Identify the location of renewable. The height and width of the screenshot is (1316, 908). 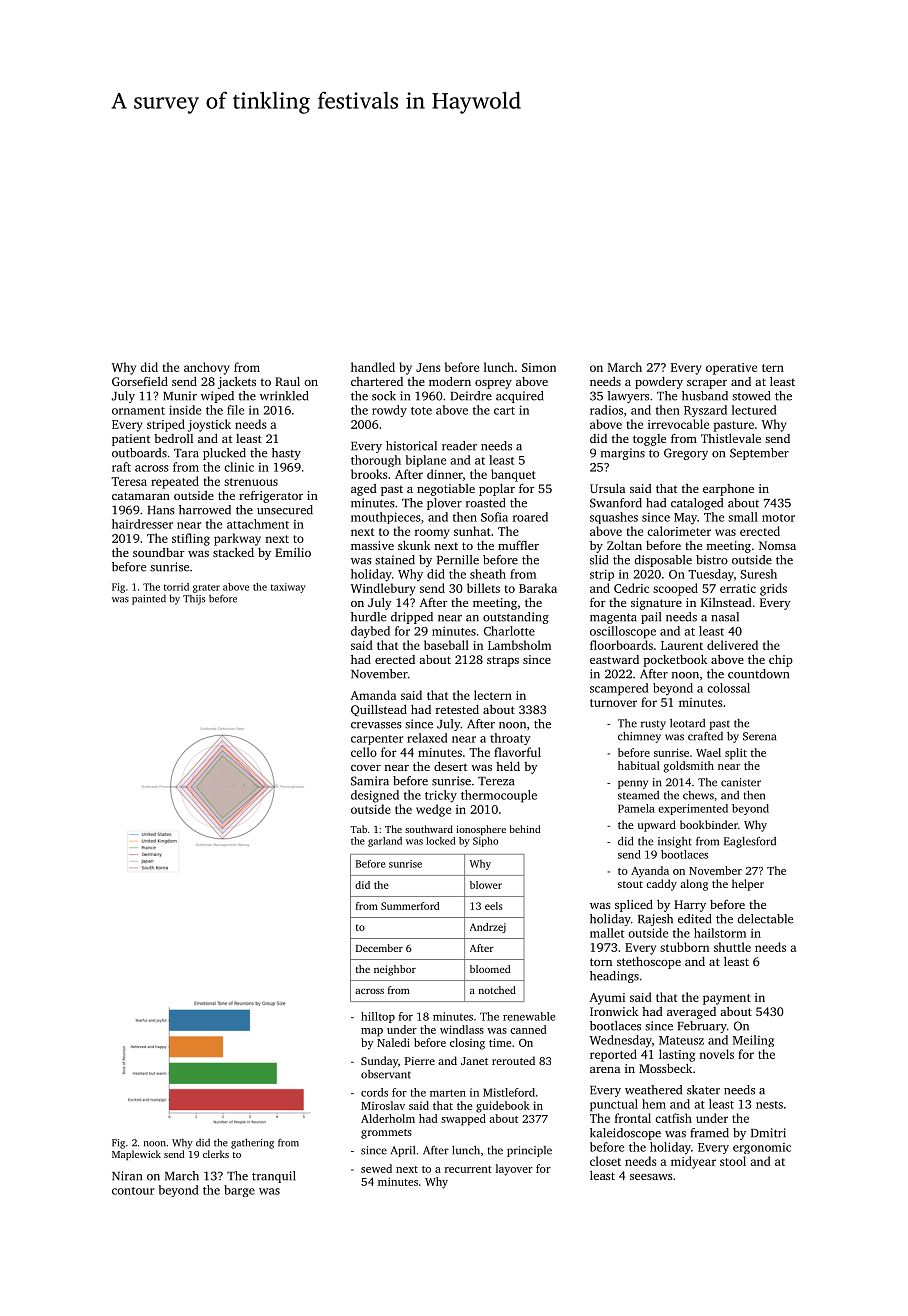
(529, 1016).
